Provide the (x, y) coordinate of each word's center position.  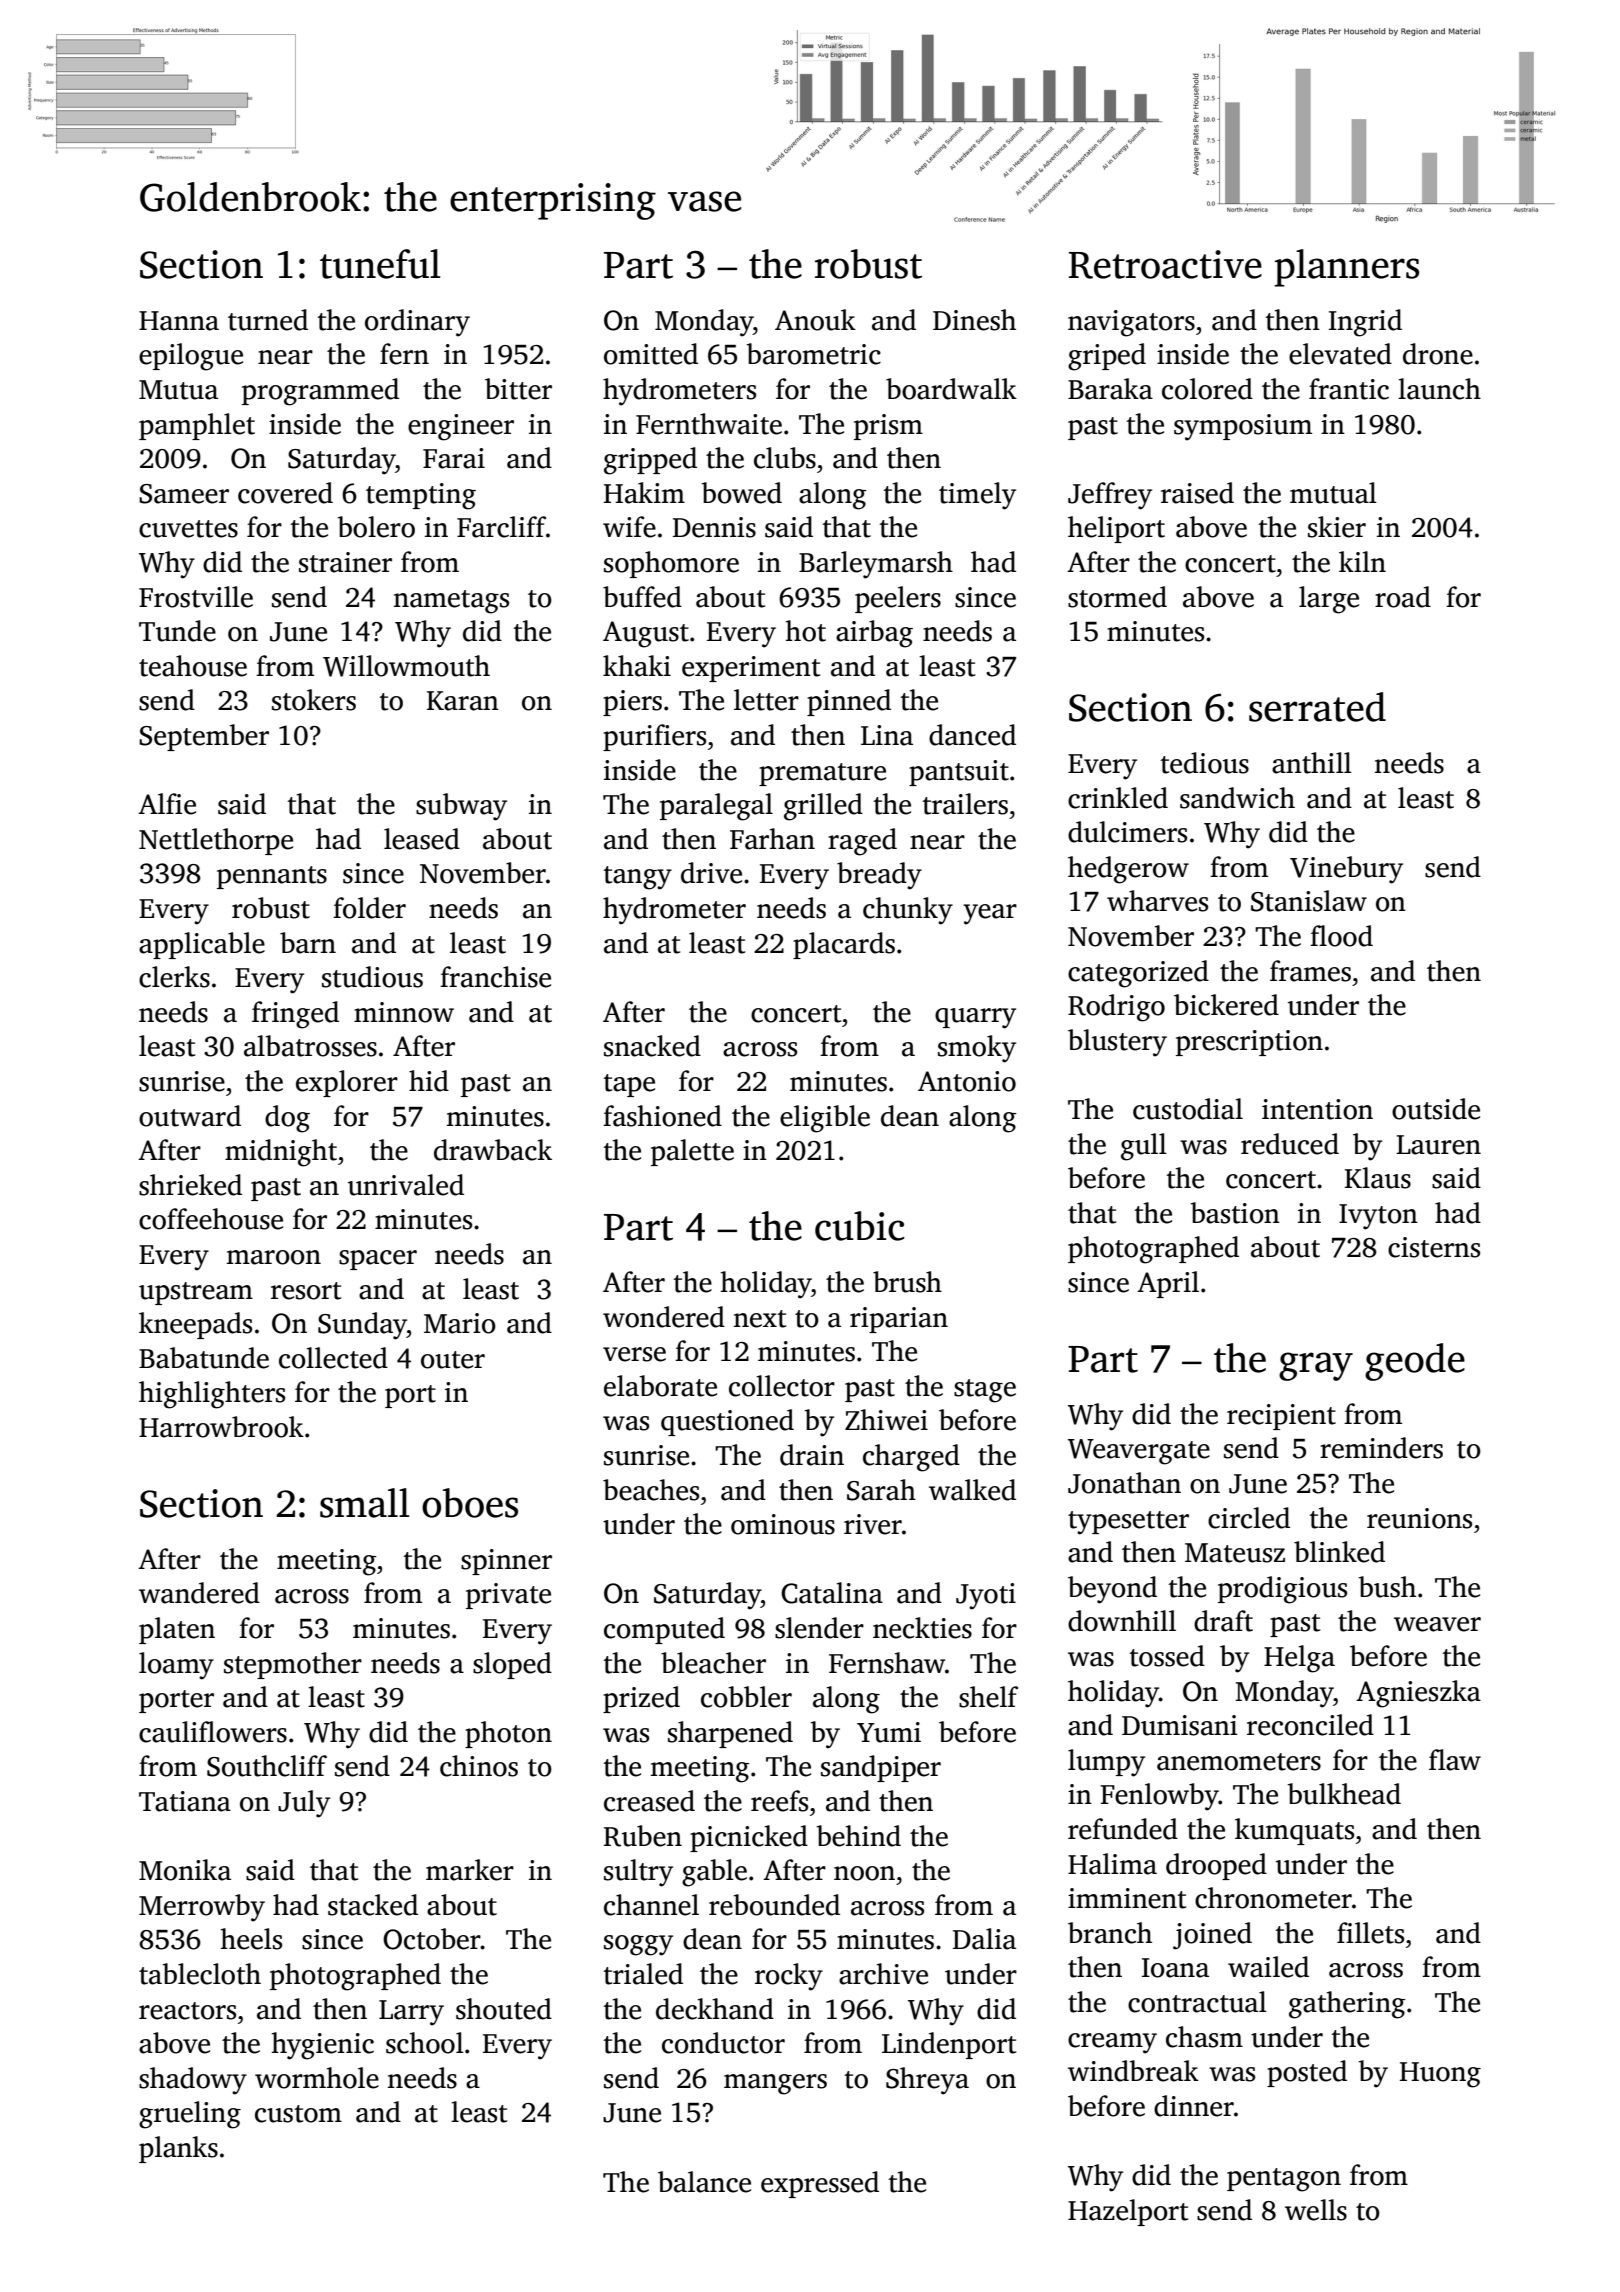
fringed (295, 1015)
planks (178, 2149)
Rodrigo (1116, 1008)
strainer (345, 562)
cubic (859, 1226)
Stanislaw (1309, 901)
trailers (965, 804)
